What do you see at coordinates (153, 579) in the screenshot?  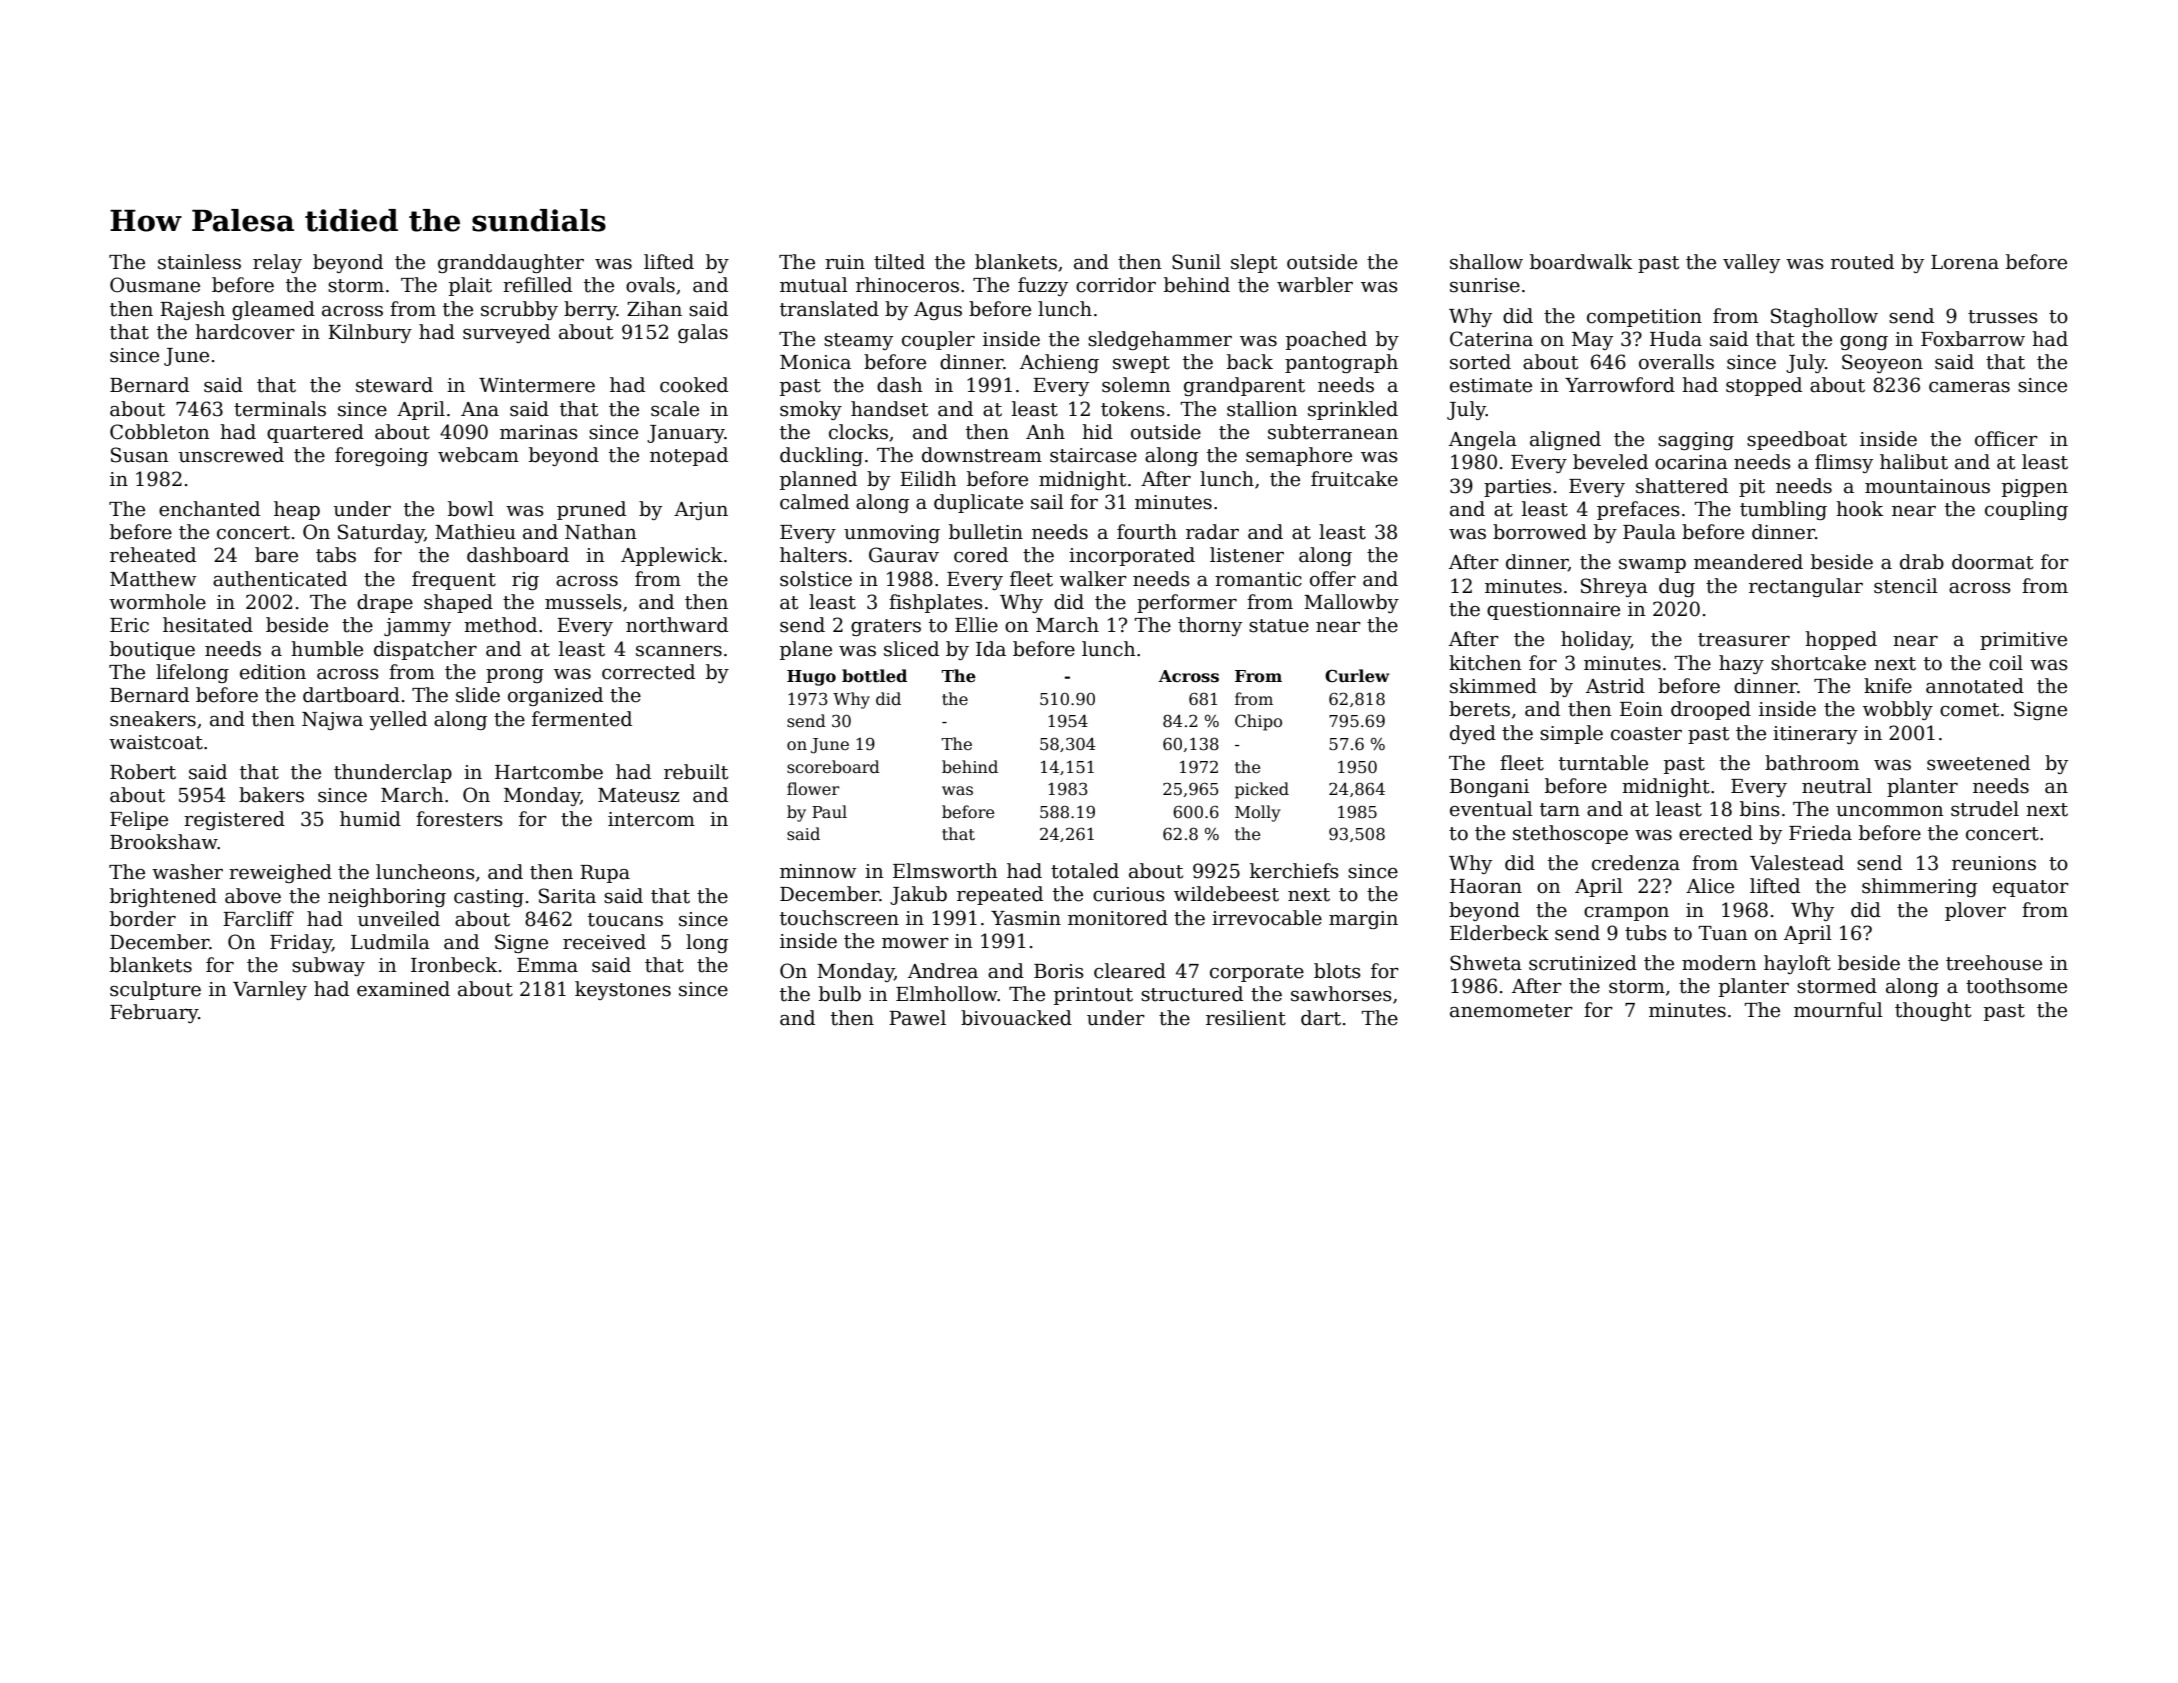 I see `Matthew` at bounding box center [153, 579].
